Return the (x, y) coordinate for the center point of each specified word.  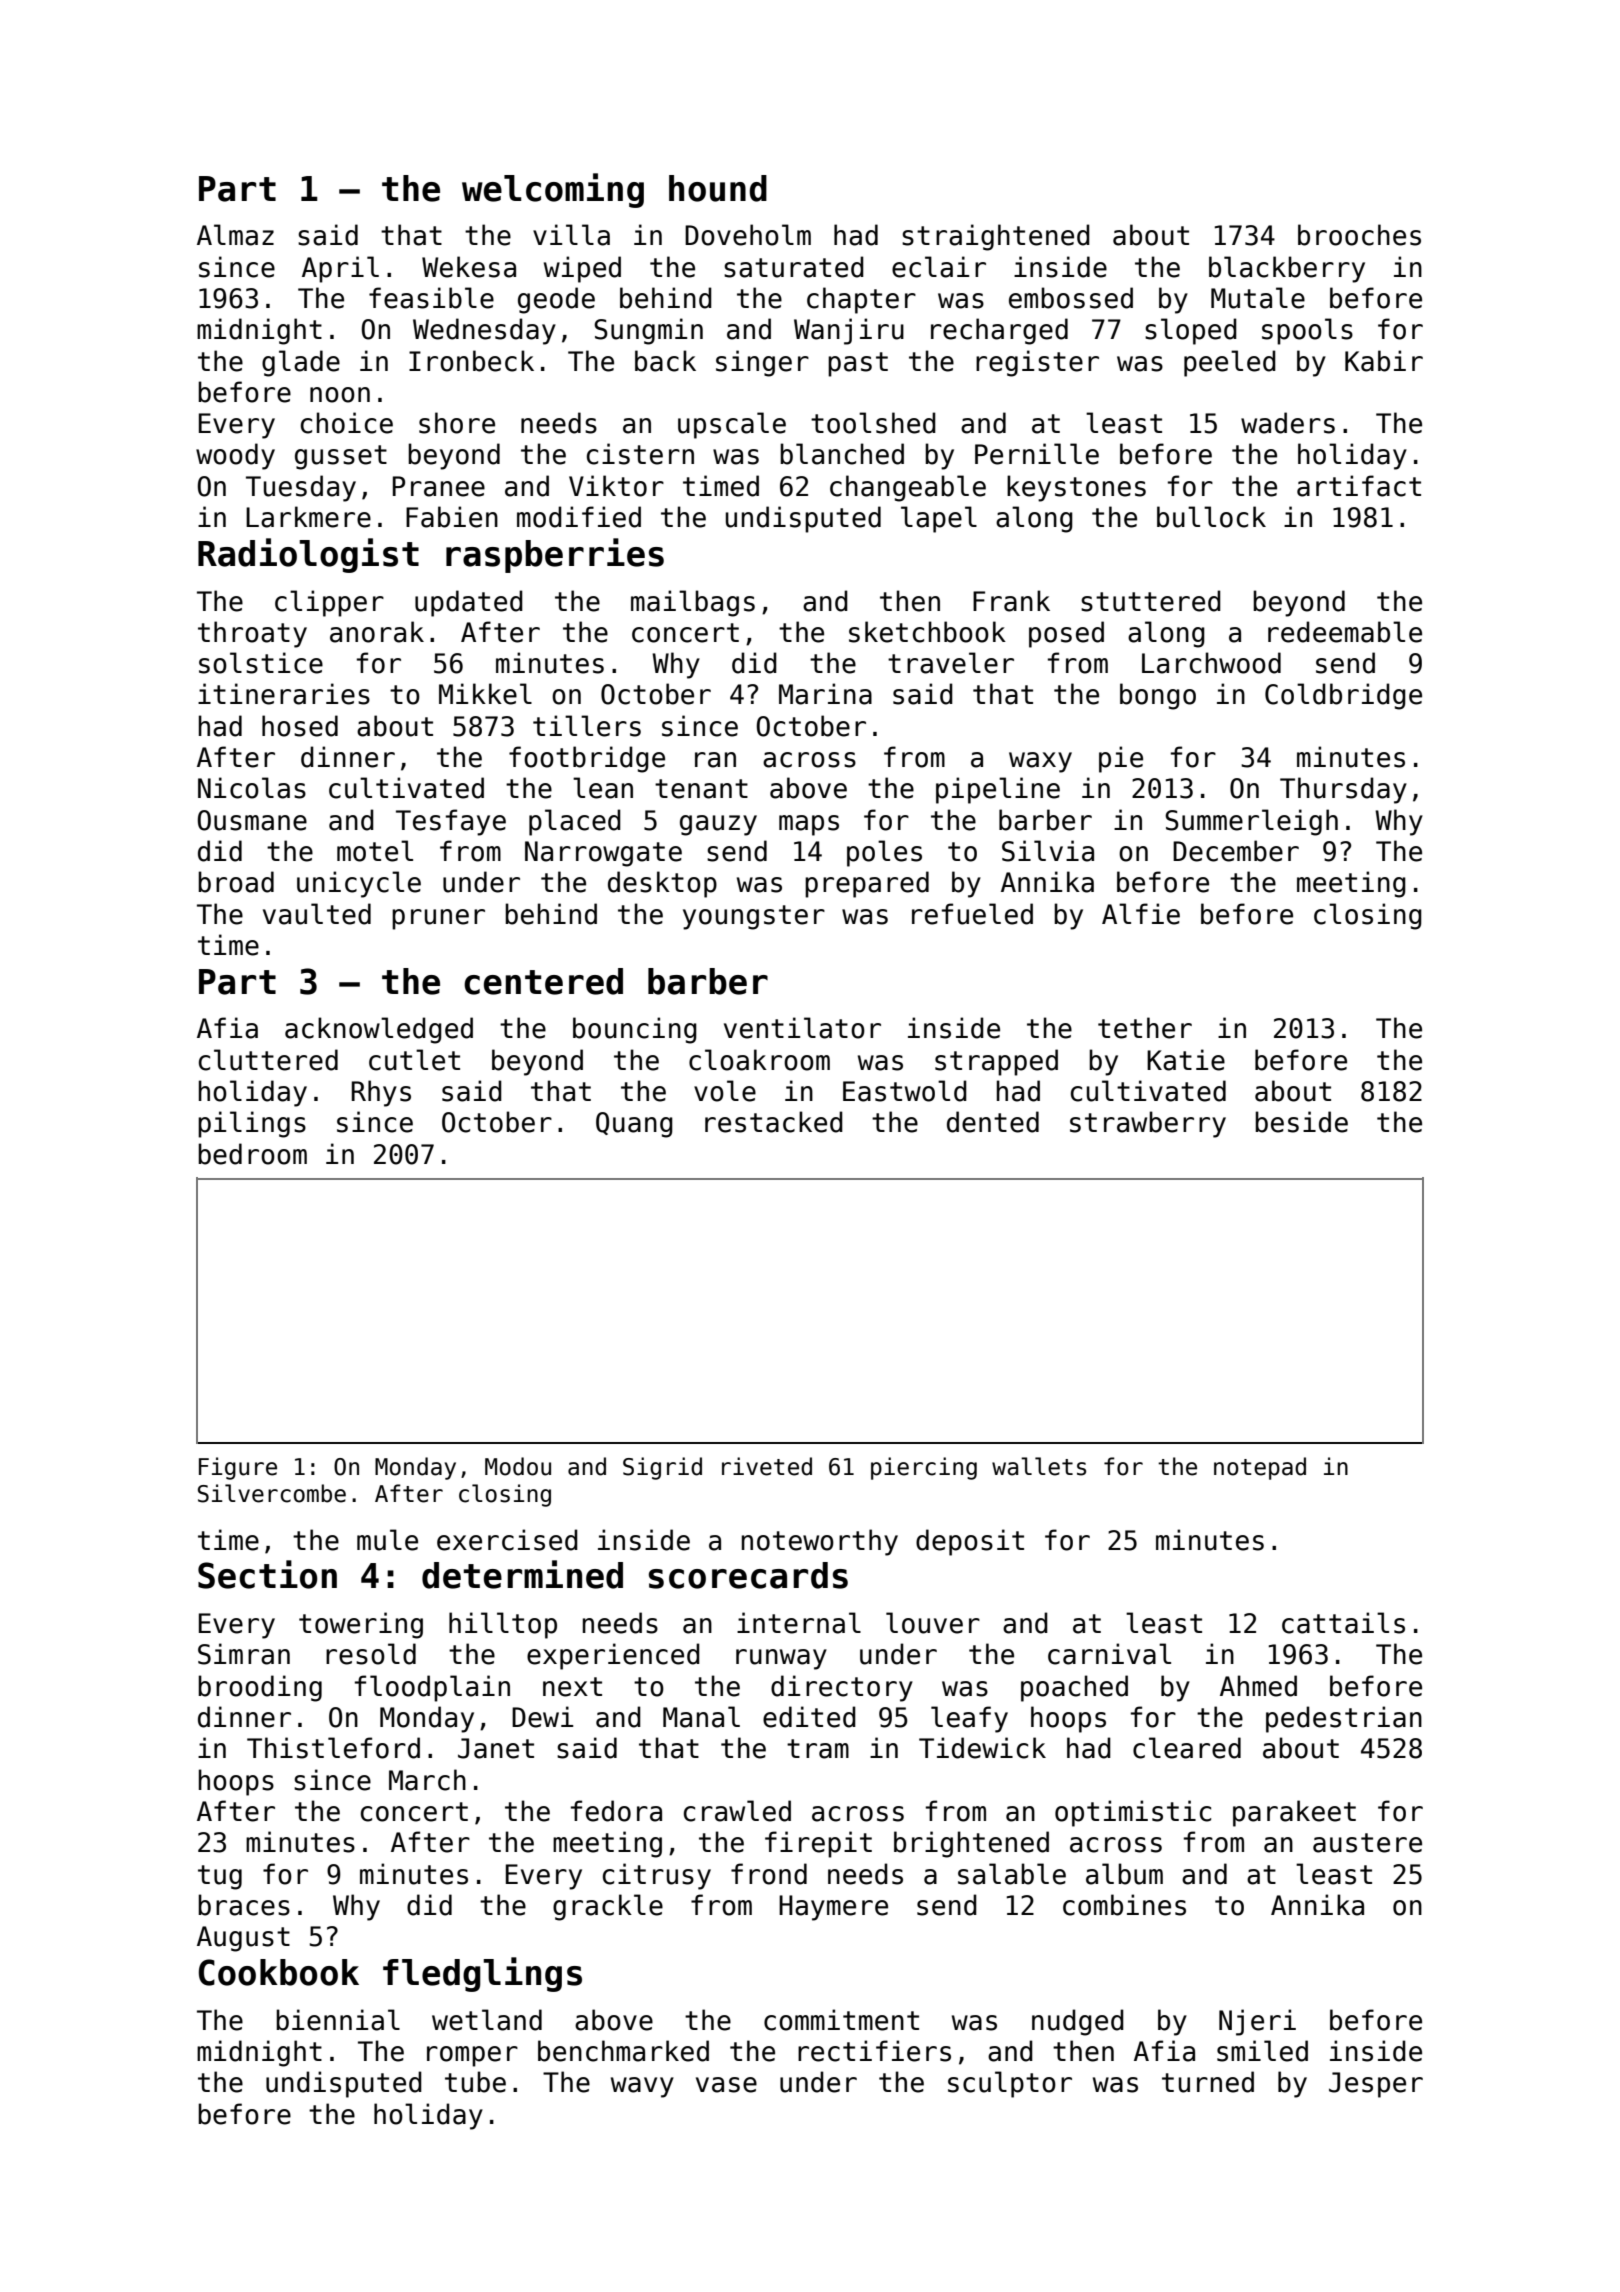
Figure (238, 1468)
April (340, 269)
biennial (338, 2020)
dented (993, 1122)
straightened (996, 237)
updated (469, 603)
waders (1288, 423)
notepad (1260, 1468)
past (858, 364)
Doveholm (748, 235)
